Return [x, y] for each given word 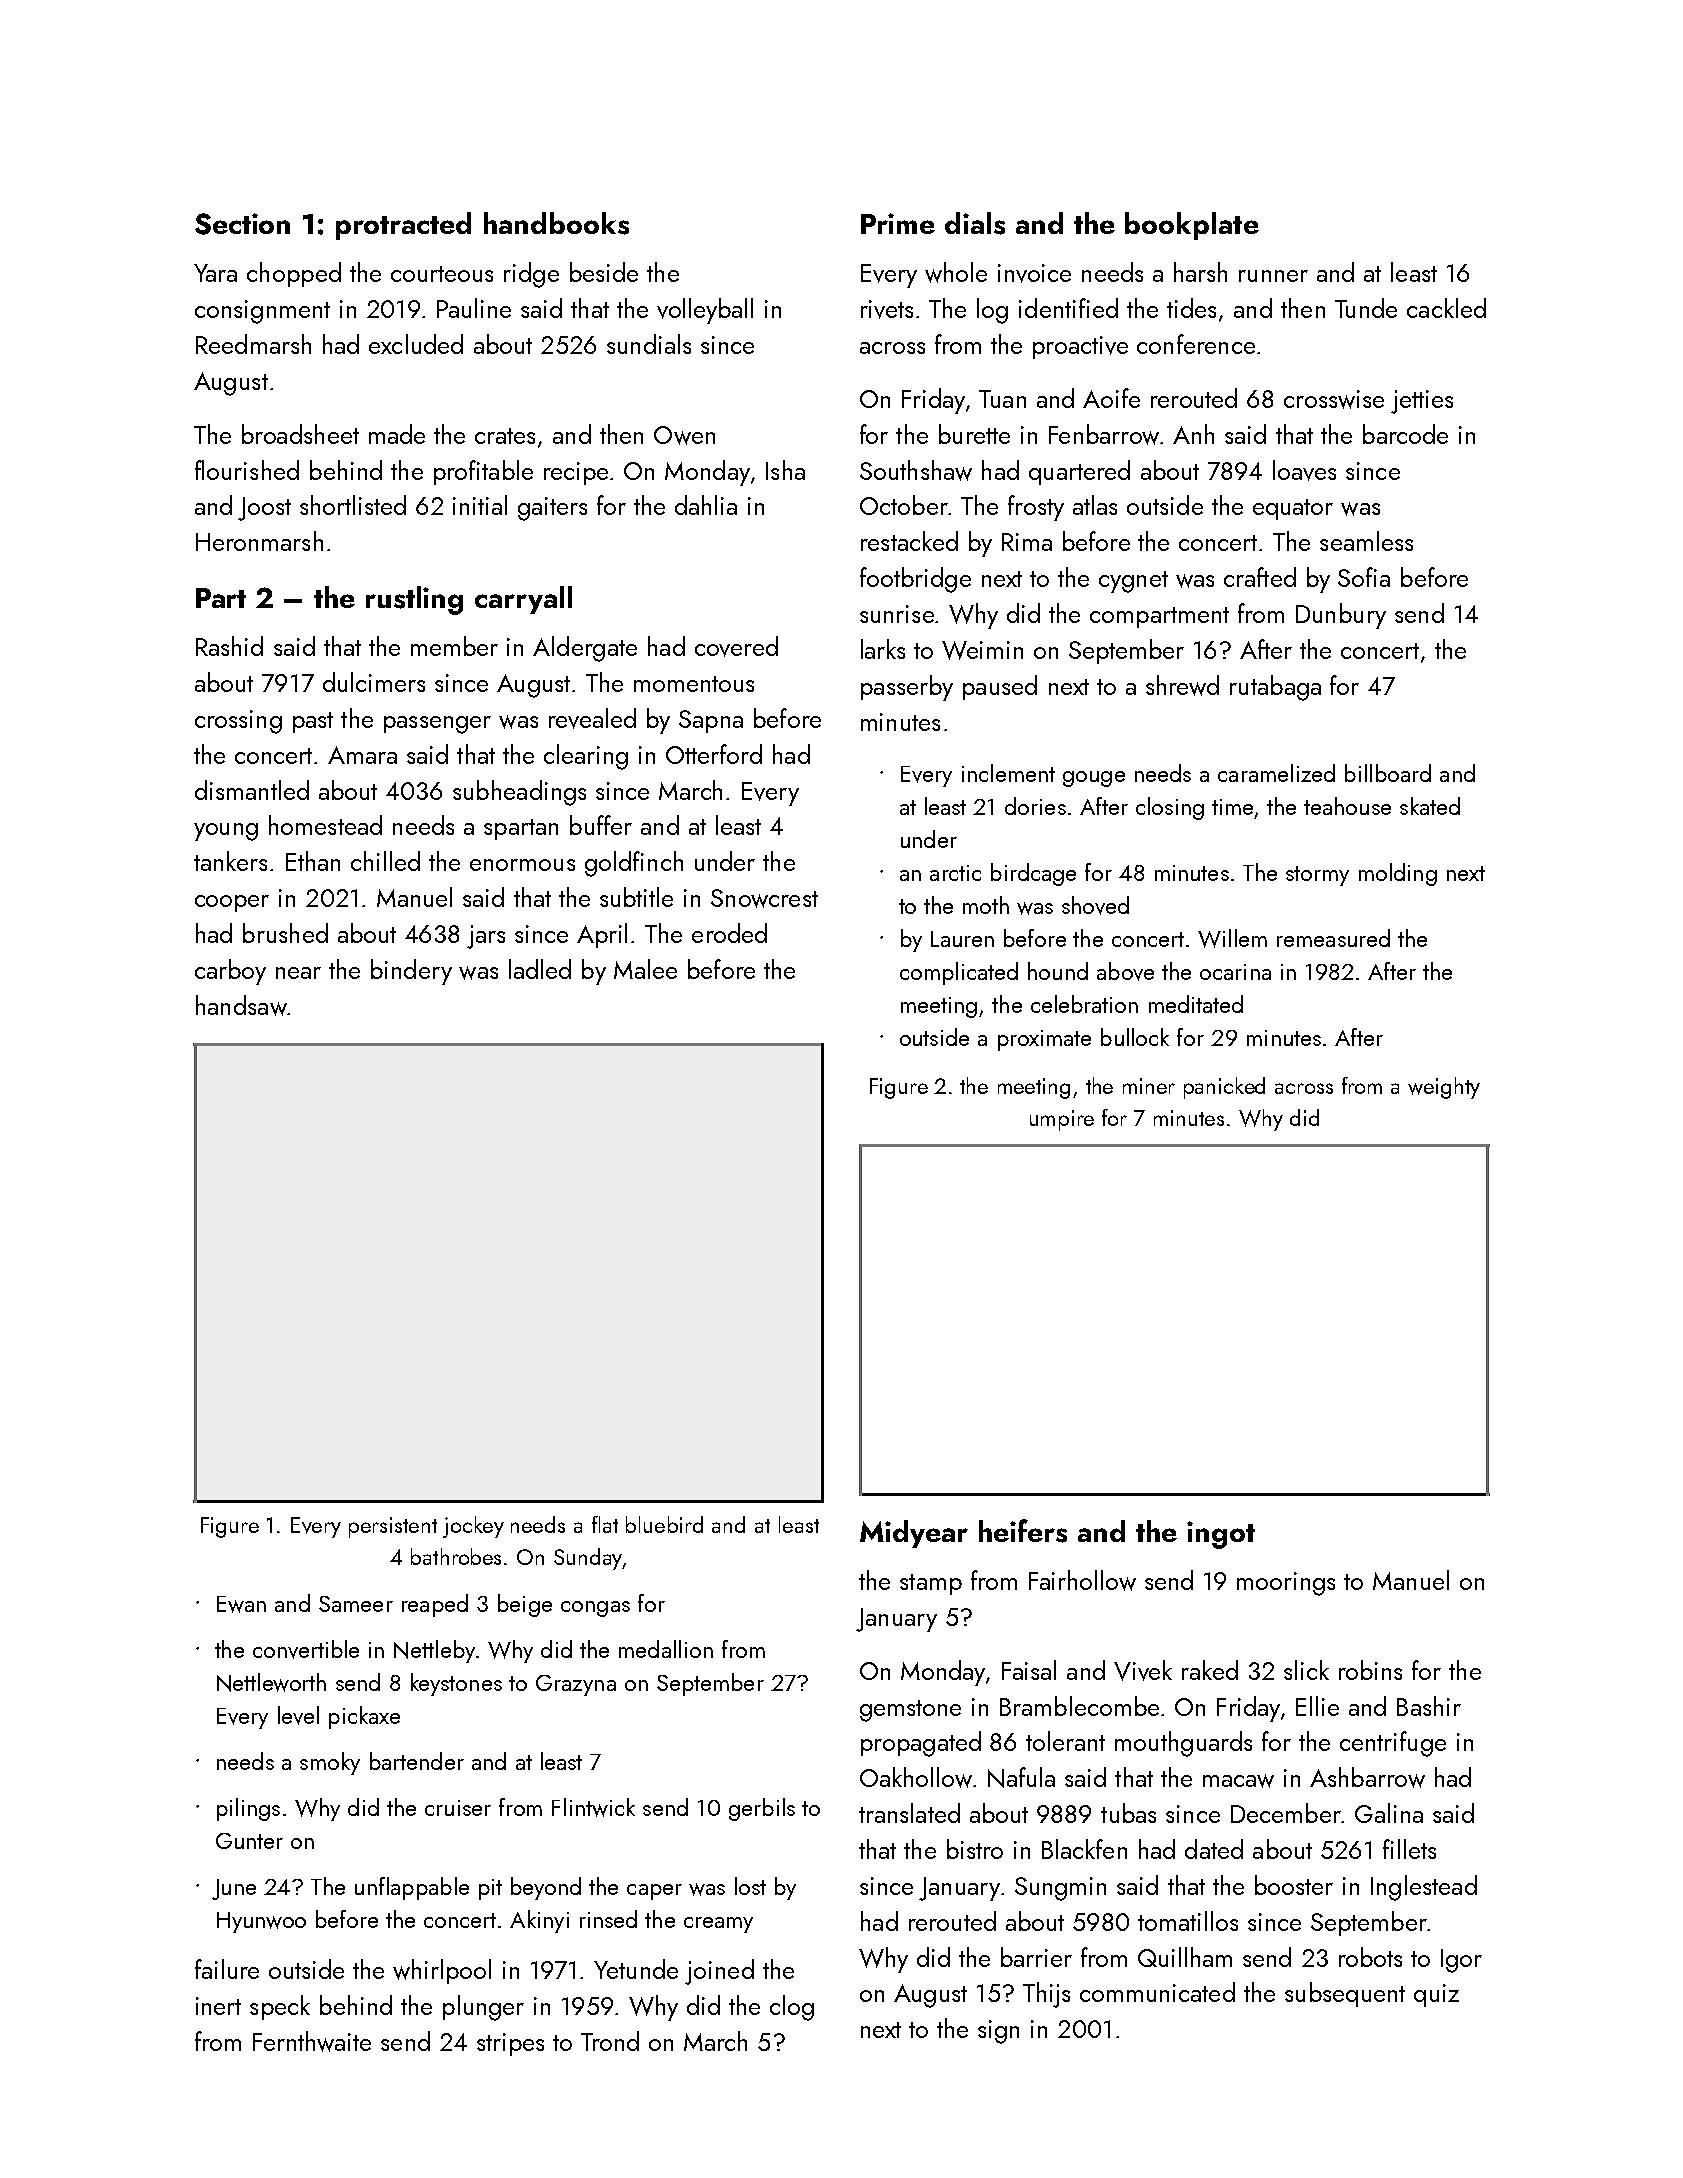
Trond [610, 2041]
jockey [473, 1527]
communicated [1157, 1992]
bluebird [664, 1524]
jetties [1422, 402]
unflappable [412, 1888]
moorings [1286, 1584]
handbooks [556, 223]
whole [956, 272]
